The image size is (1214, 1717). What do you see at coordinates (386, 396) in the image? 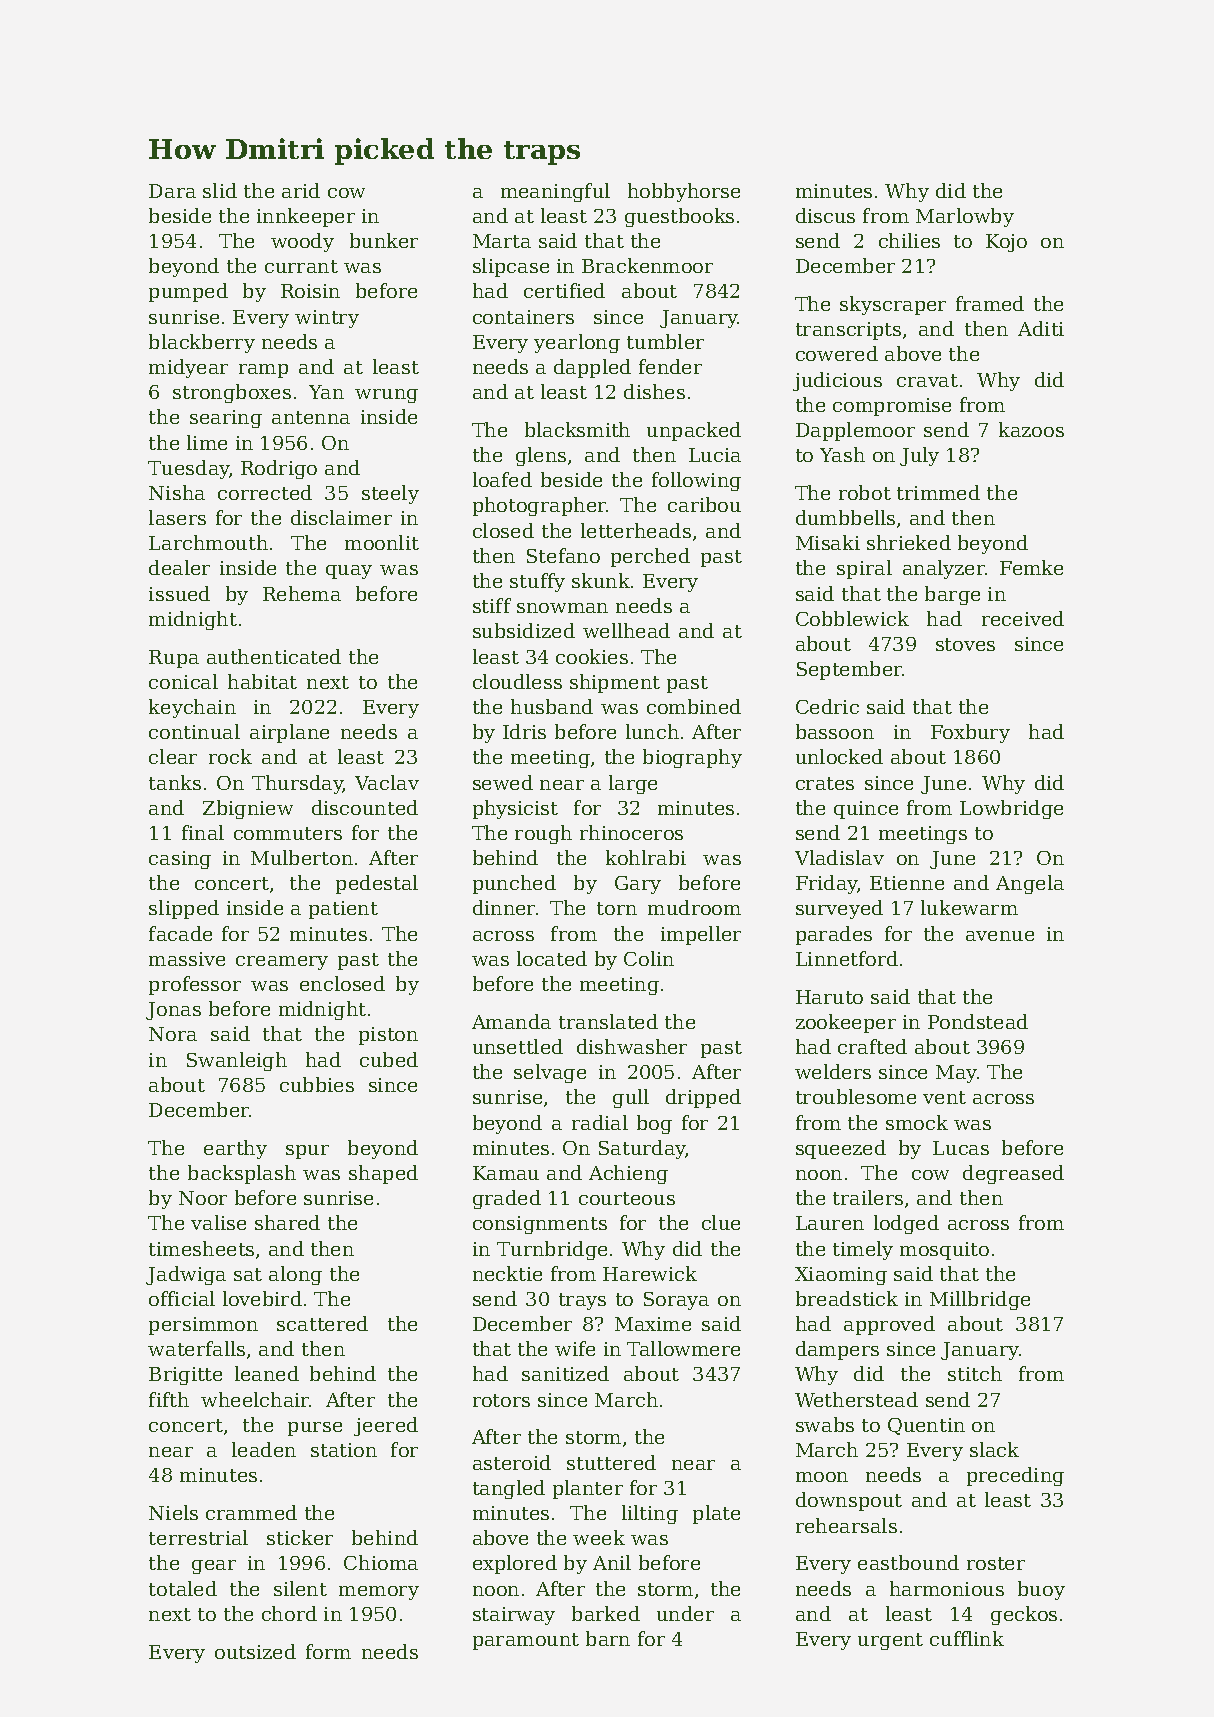
I see `wrung` at bounding box center [386, 396].
